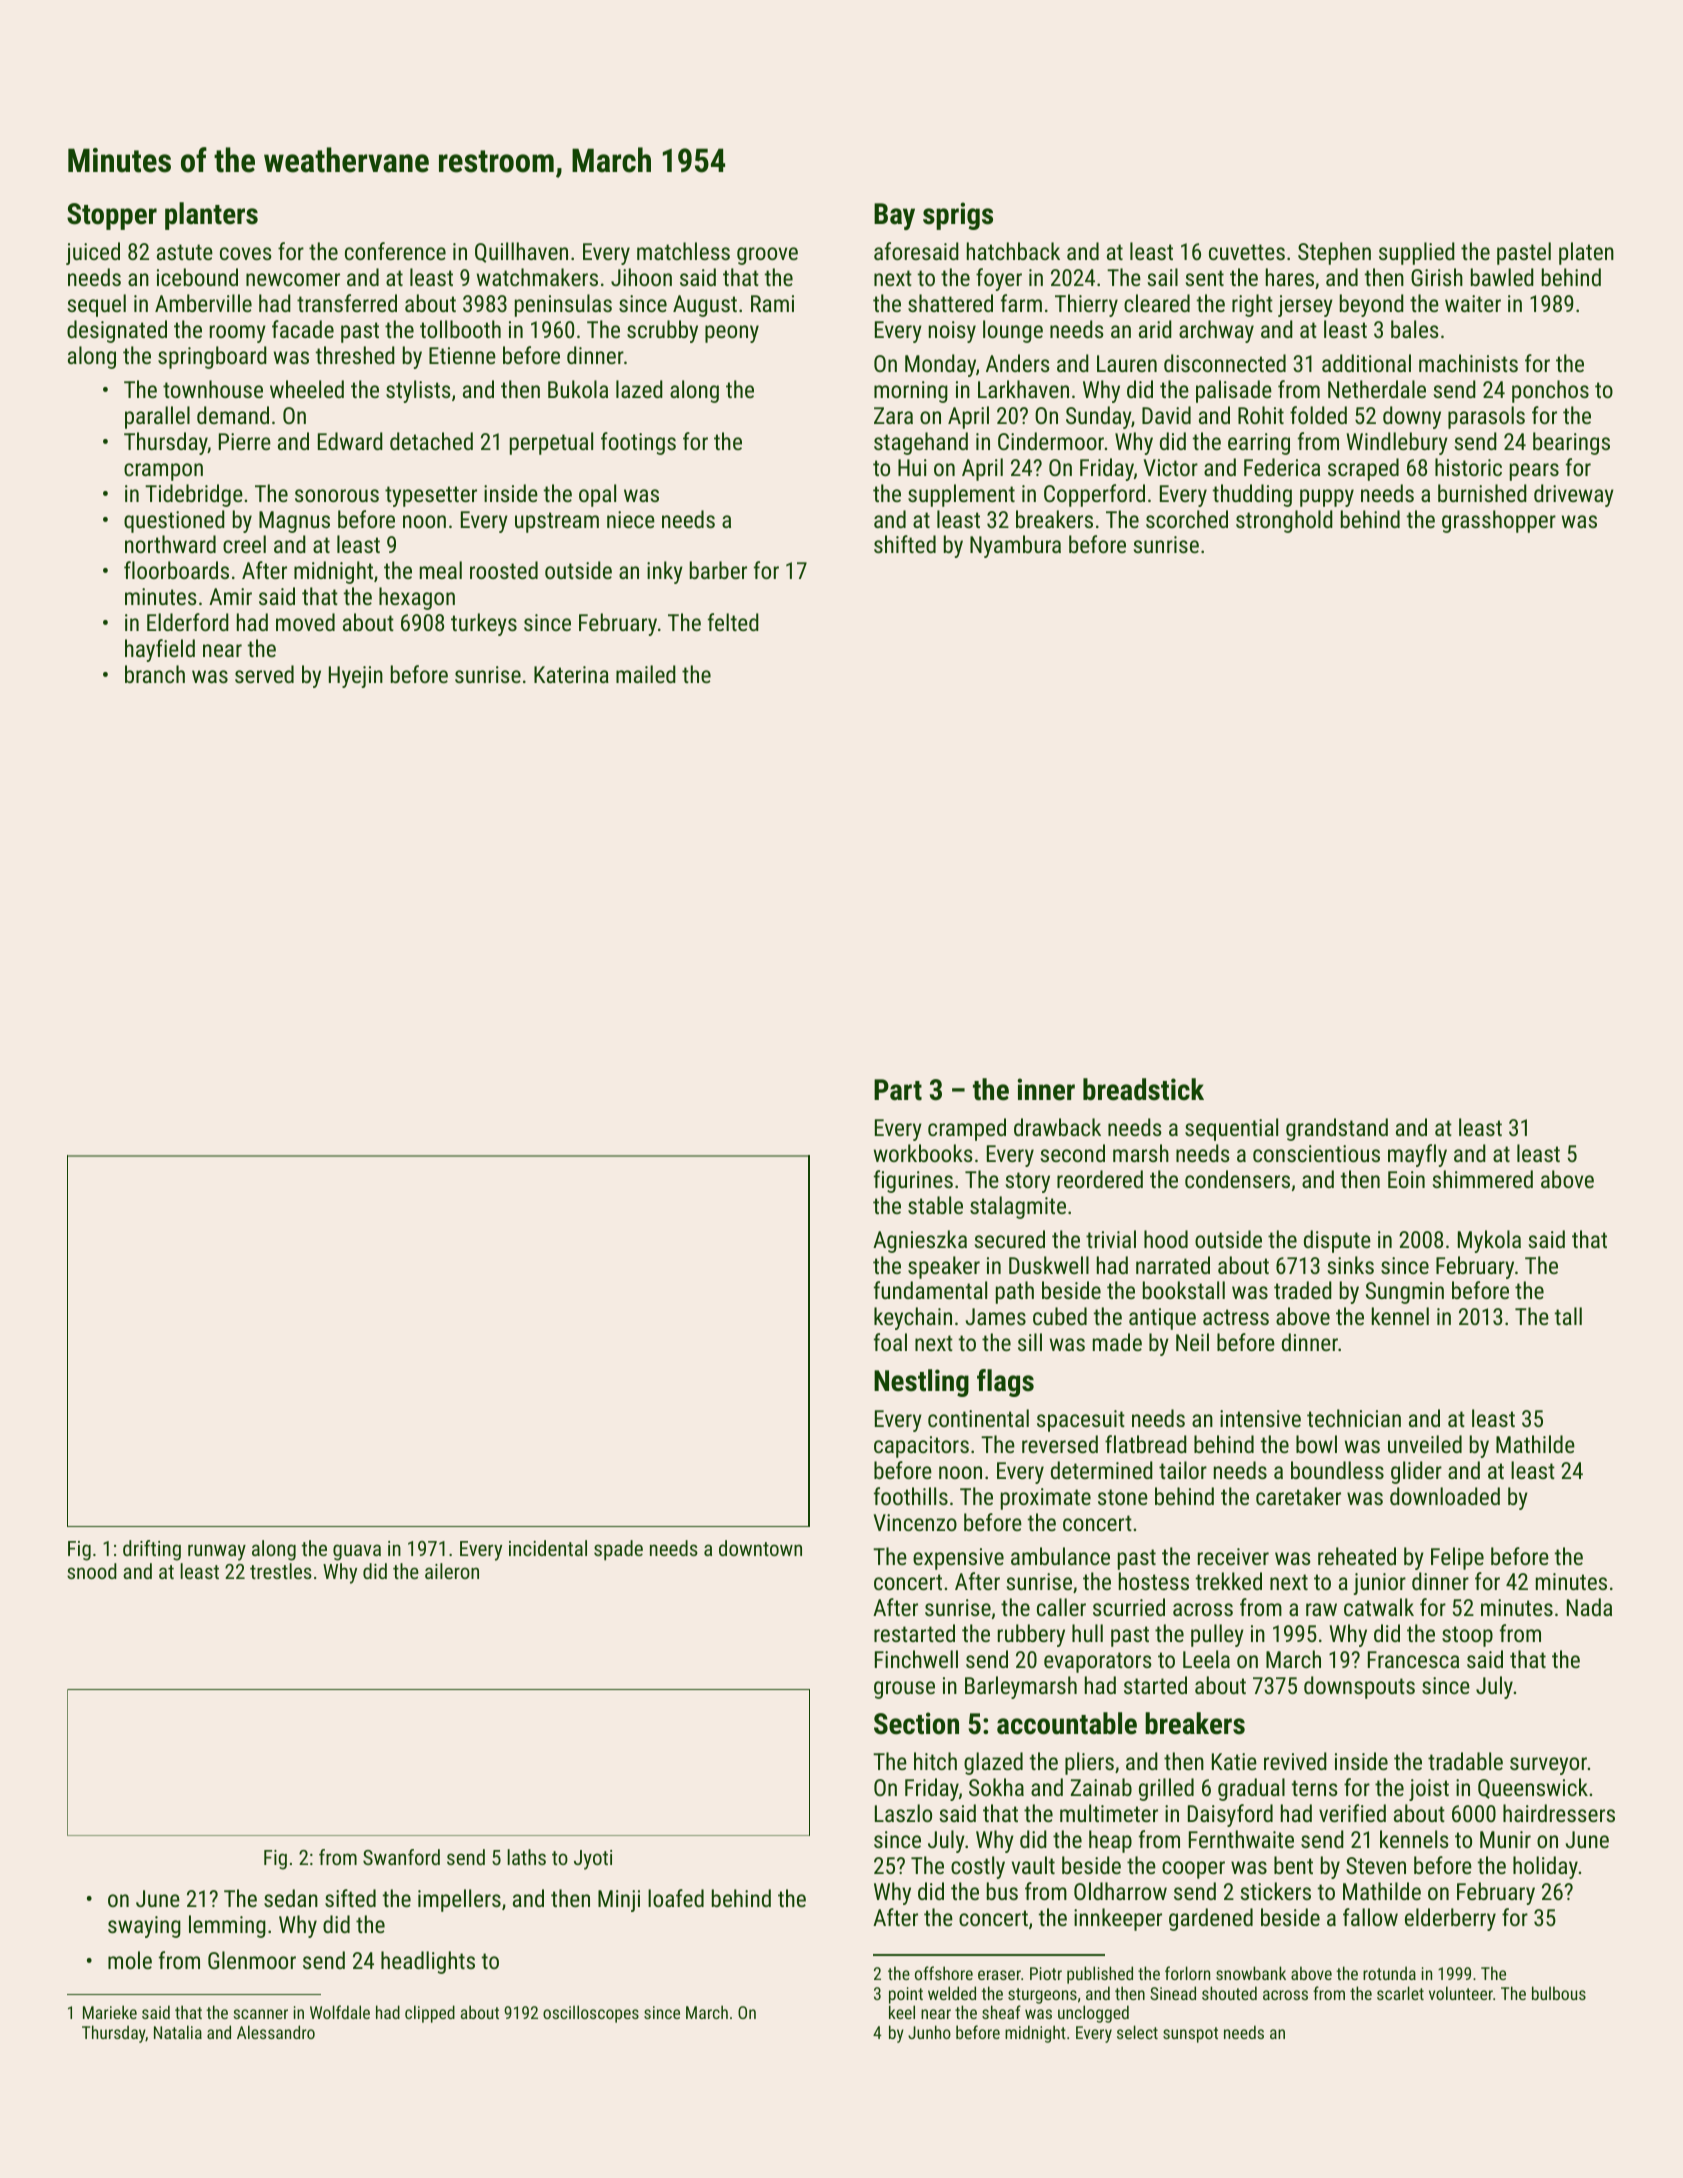 The image size is (1683, 2178). Describe the element at coordinates (357, 1552) in the screenshot. I see `guava` at that location.
